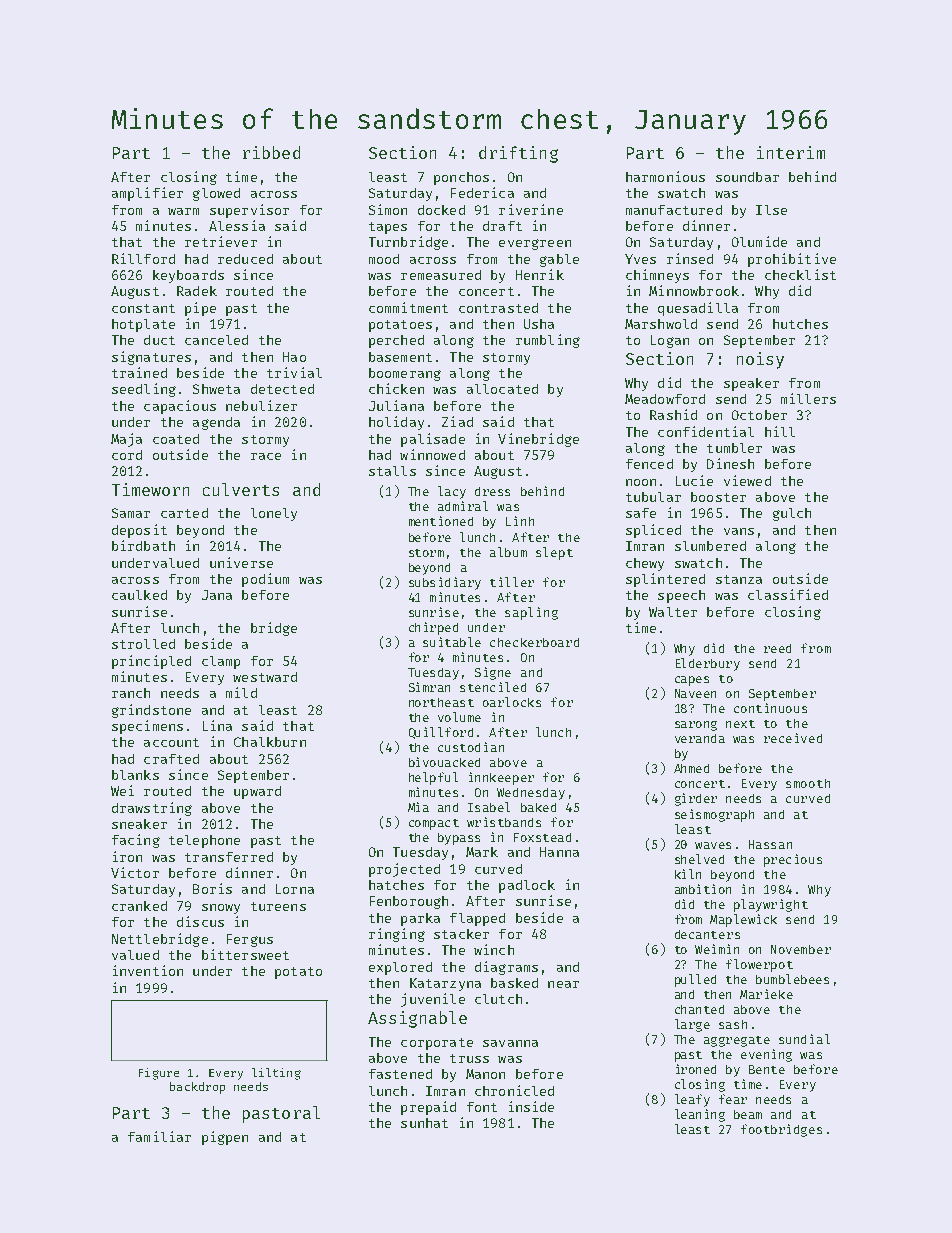 The image size is (952, 1233). What do you see at coordinates (139, 595) in the image?
I see `caulked` at bounding box center [139, 595].
